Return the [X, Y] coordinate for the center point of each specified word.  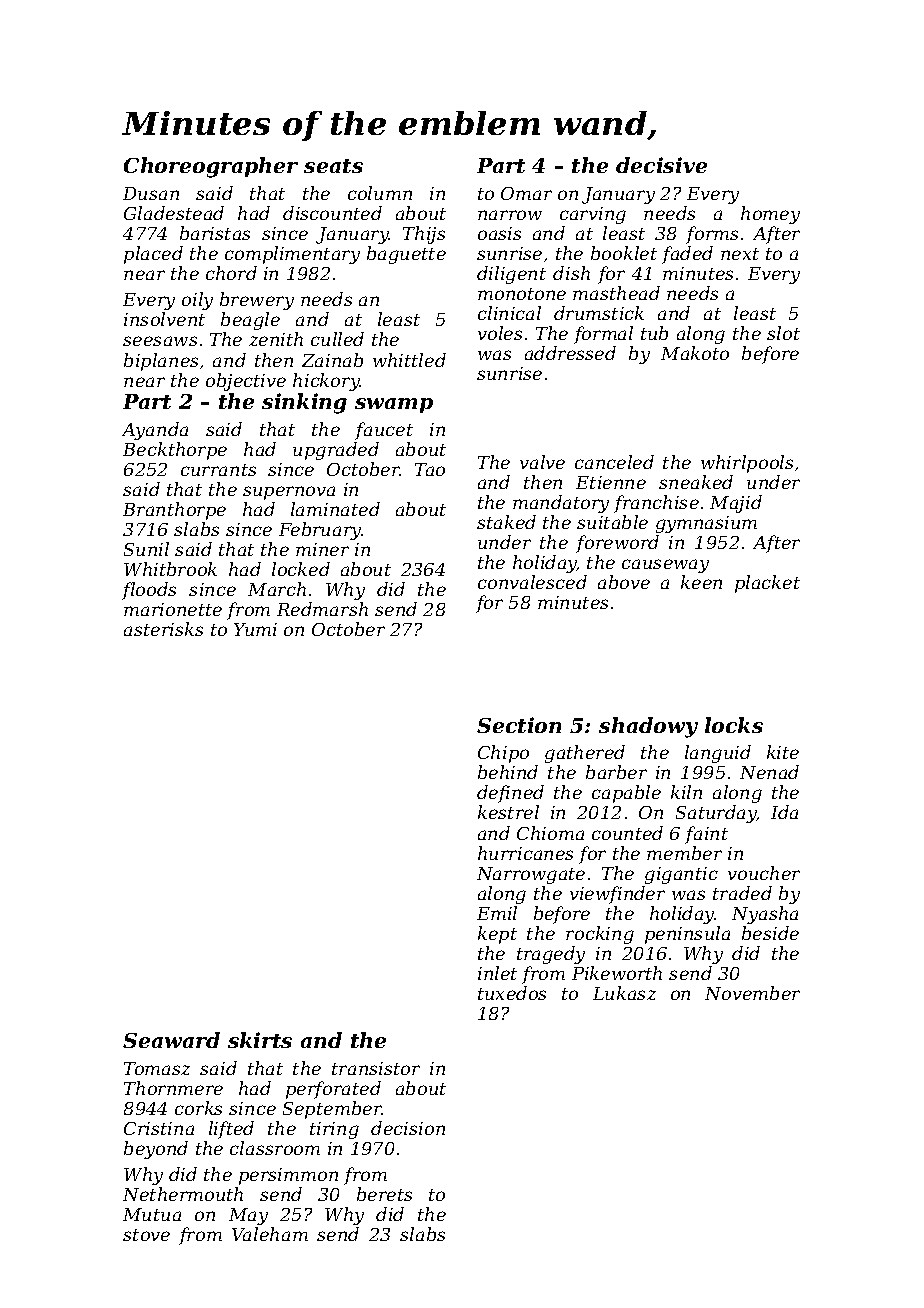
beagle [250, 321]
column [380, 193]
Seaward [171, 1040]
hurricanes [525, 853]
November [752, 993]
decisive [661, 165]
